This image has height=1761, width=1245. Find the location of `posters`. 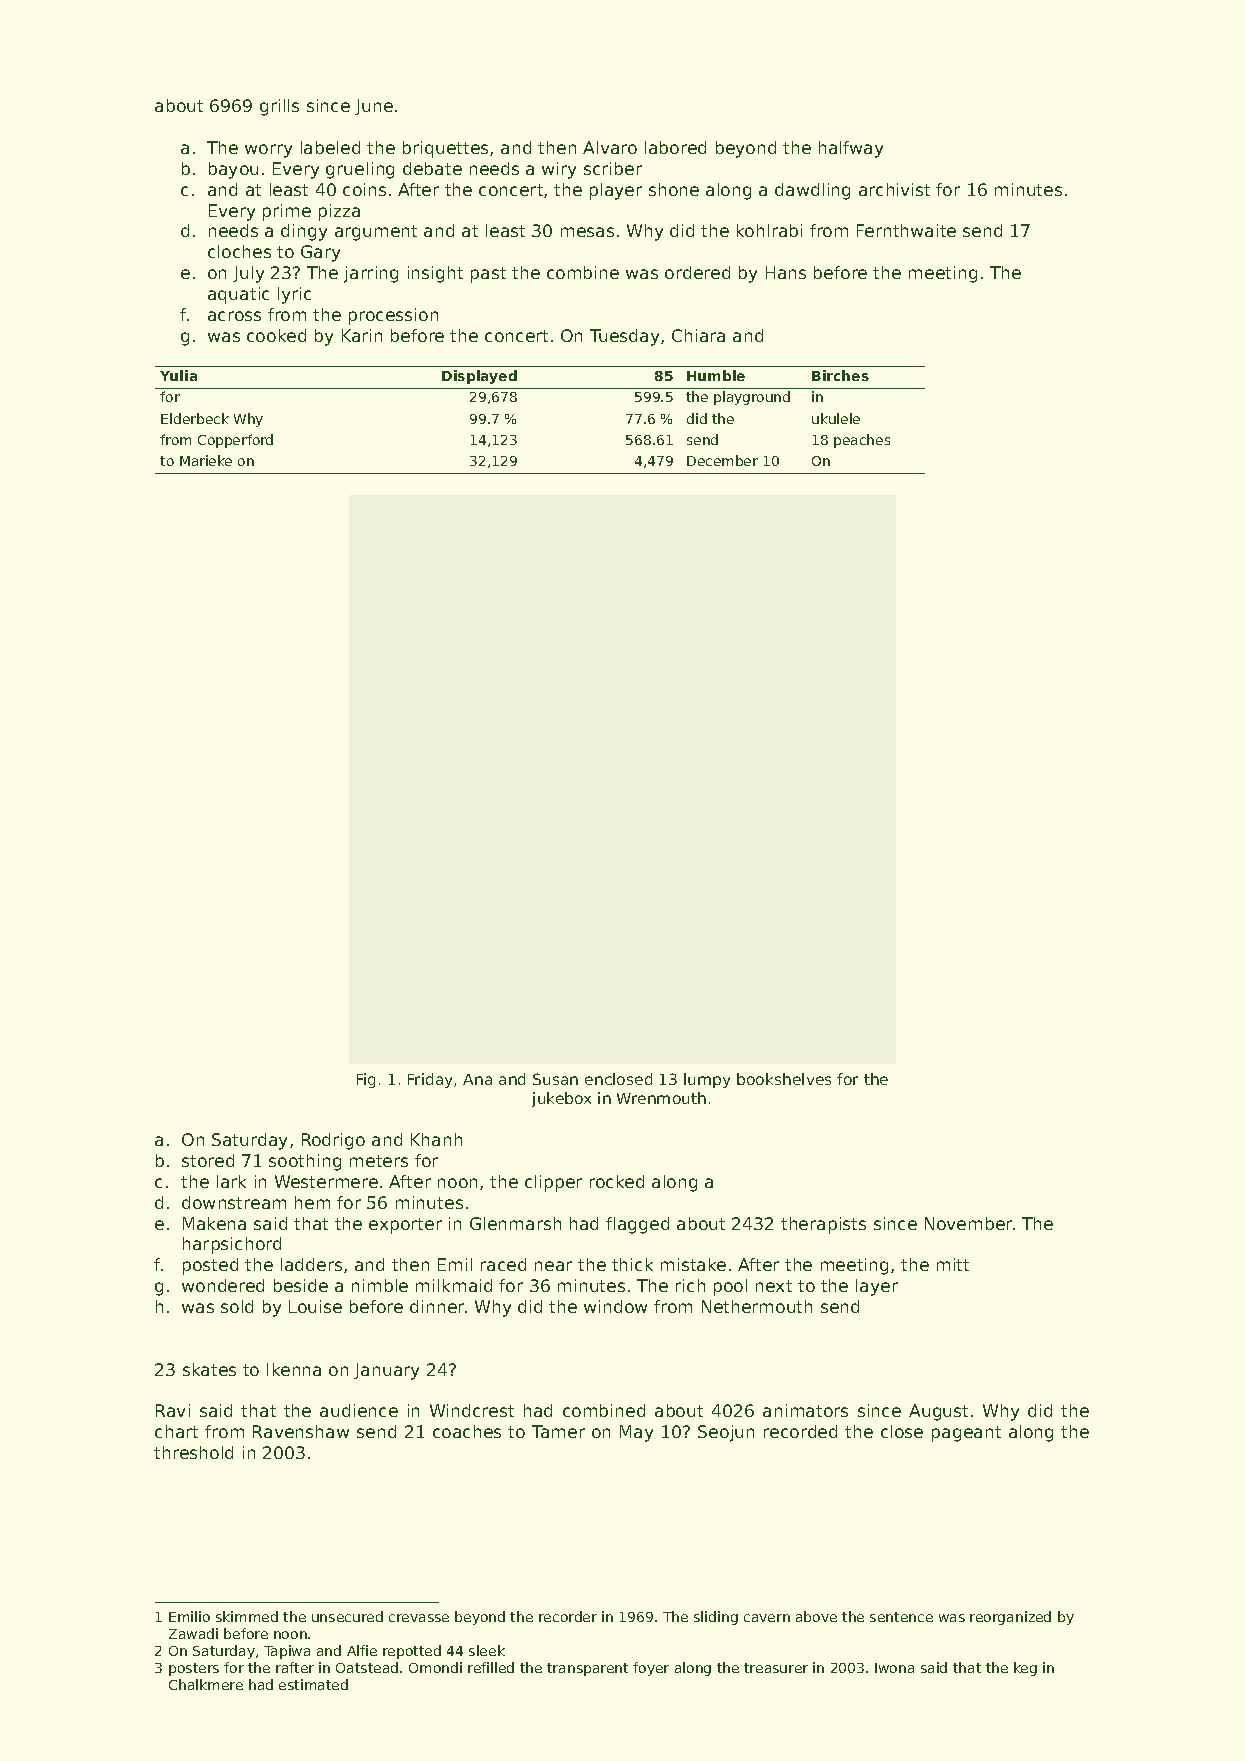

posters is located at coordinates (194, 1669).
